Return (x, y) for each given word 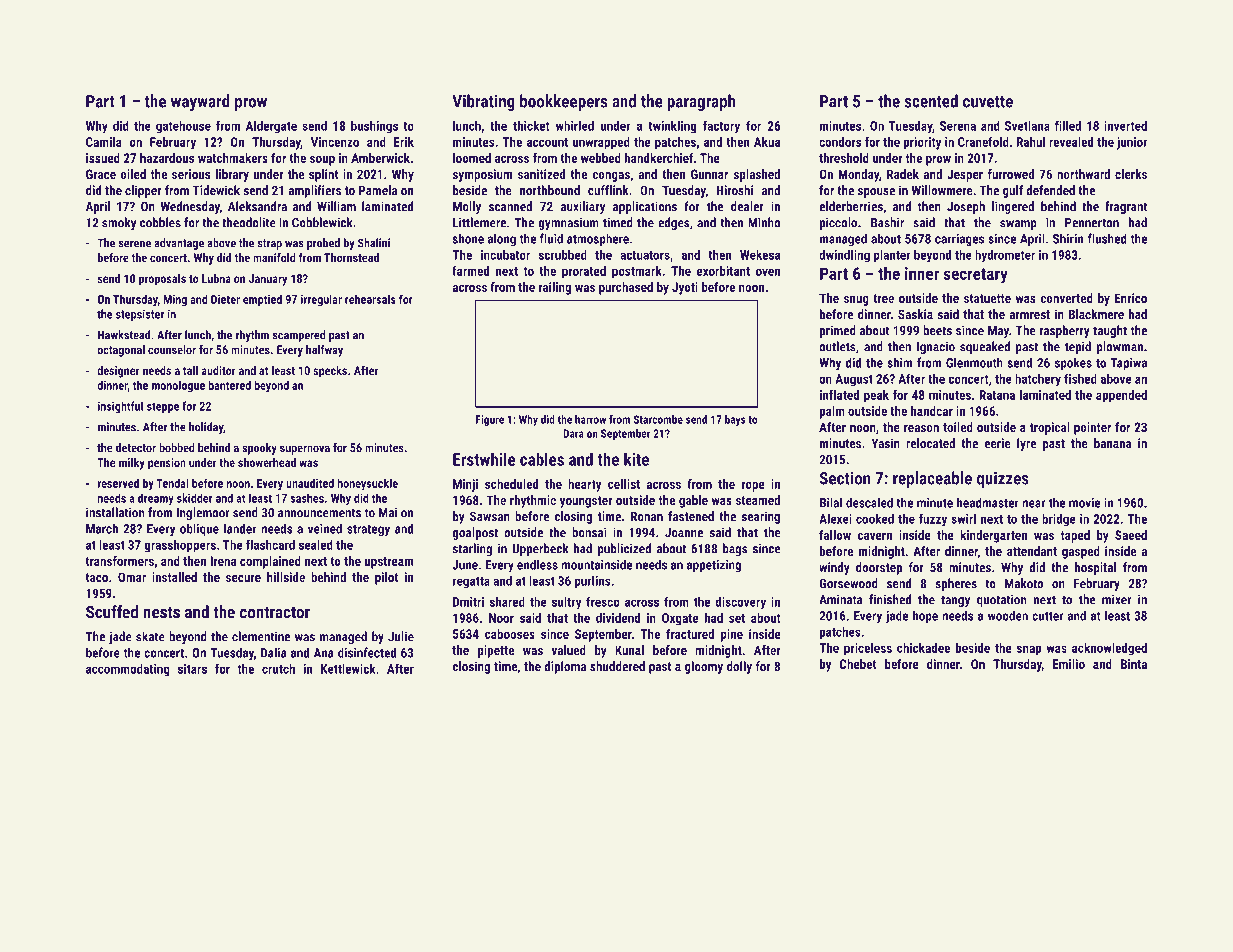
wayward (200, 102)
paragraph (701, 102)
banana (1113, 443)
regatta (471, 583)
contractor (275, 613)
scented (931, 101)
